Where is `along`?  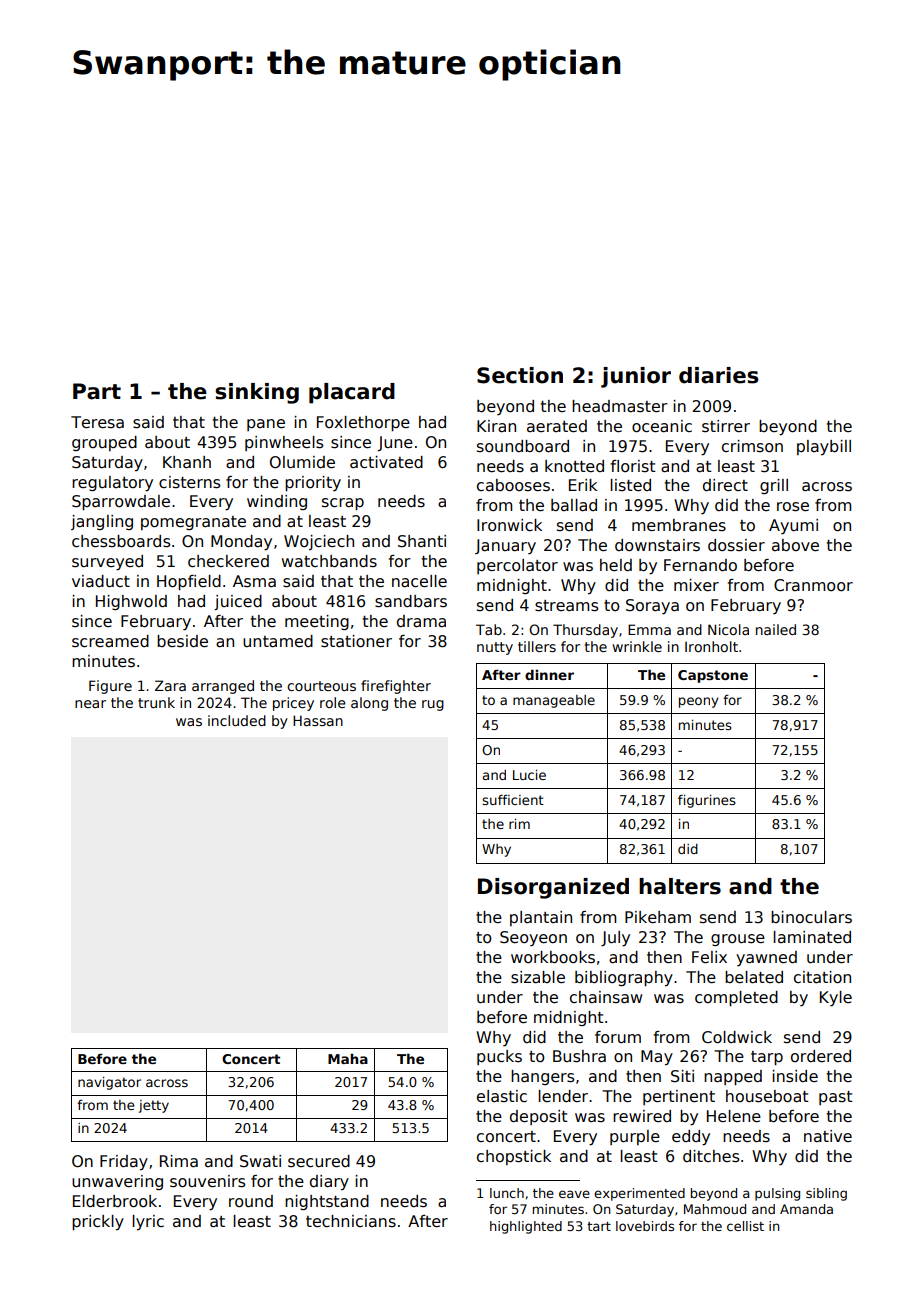 along is located at coordinates (369, 704).
